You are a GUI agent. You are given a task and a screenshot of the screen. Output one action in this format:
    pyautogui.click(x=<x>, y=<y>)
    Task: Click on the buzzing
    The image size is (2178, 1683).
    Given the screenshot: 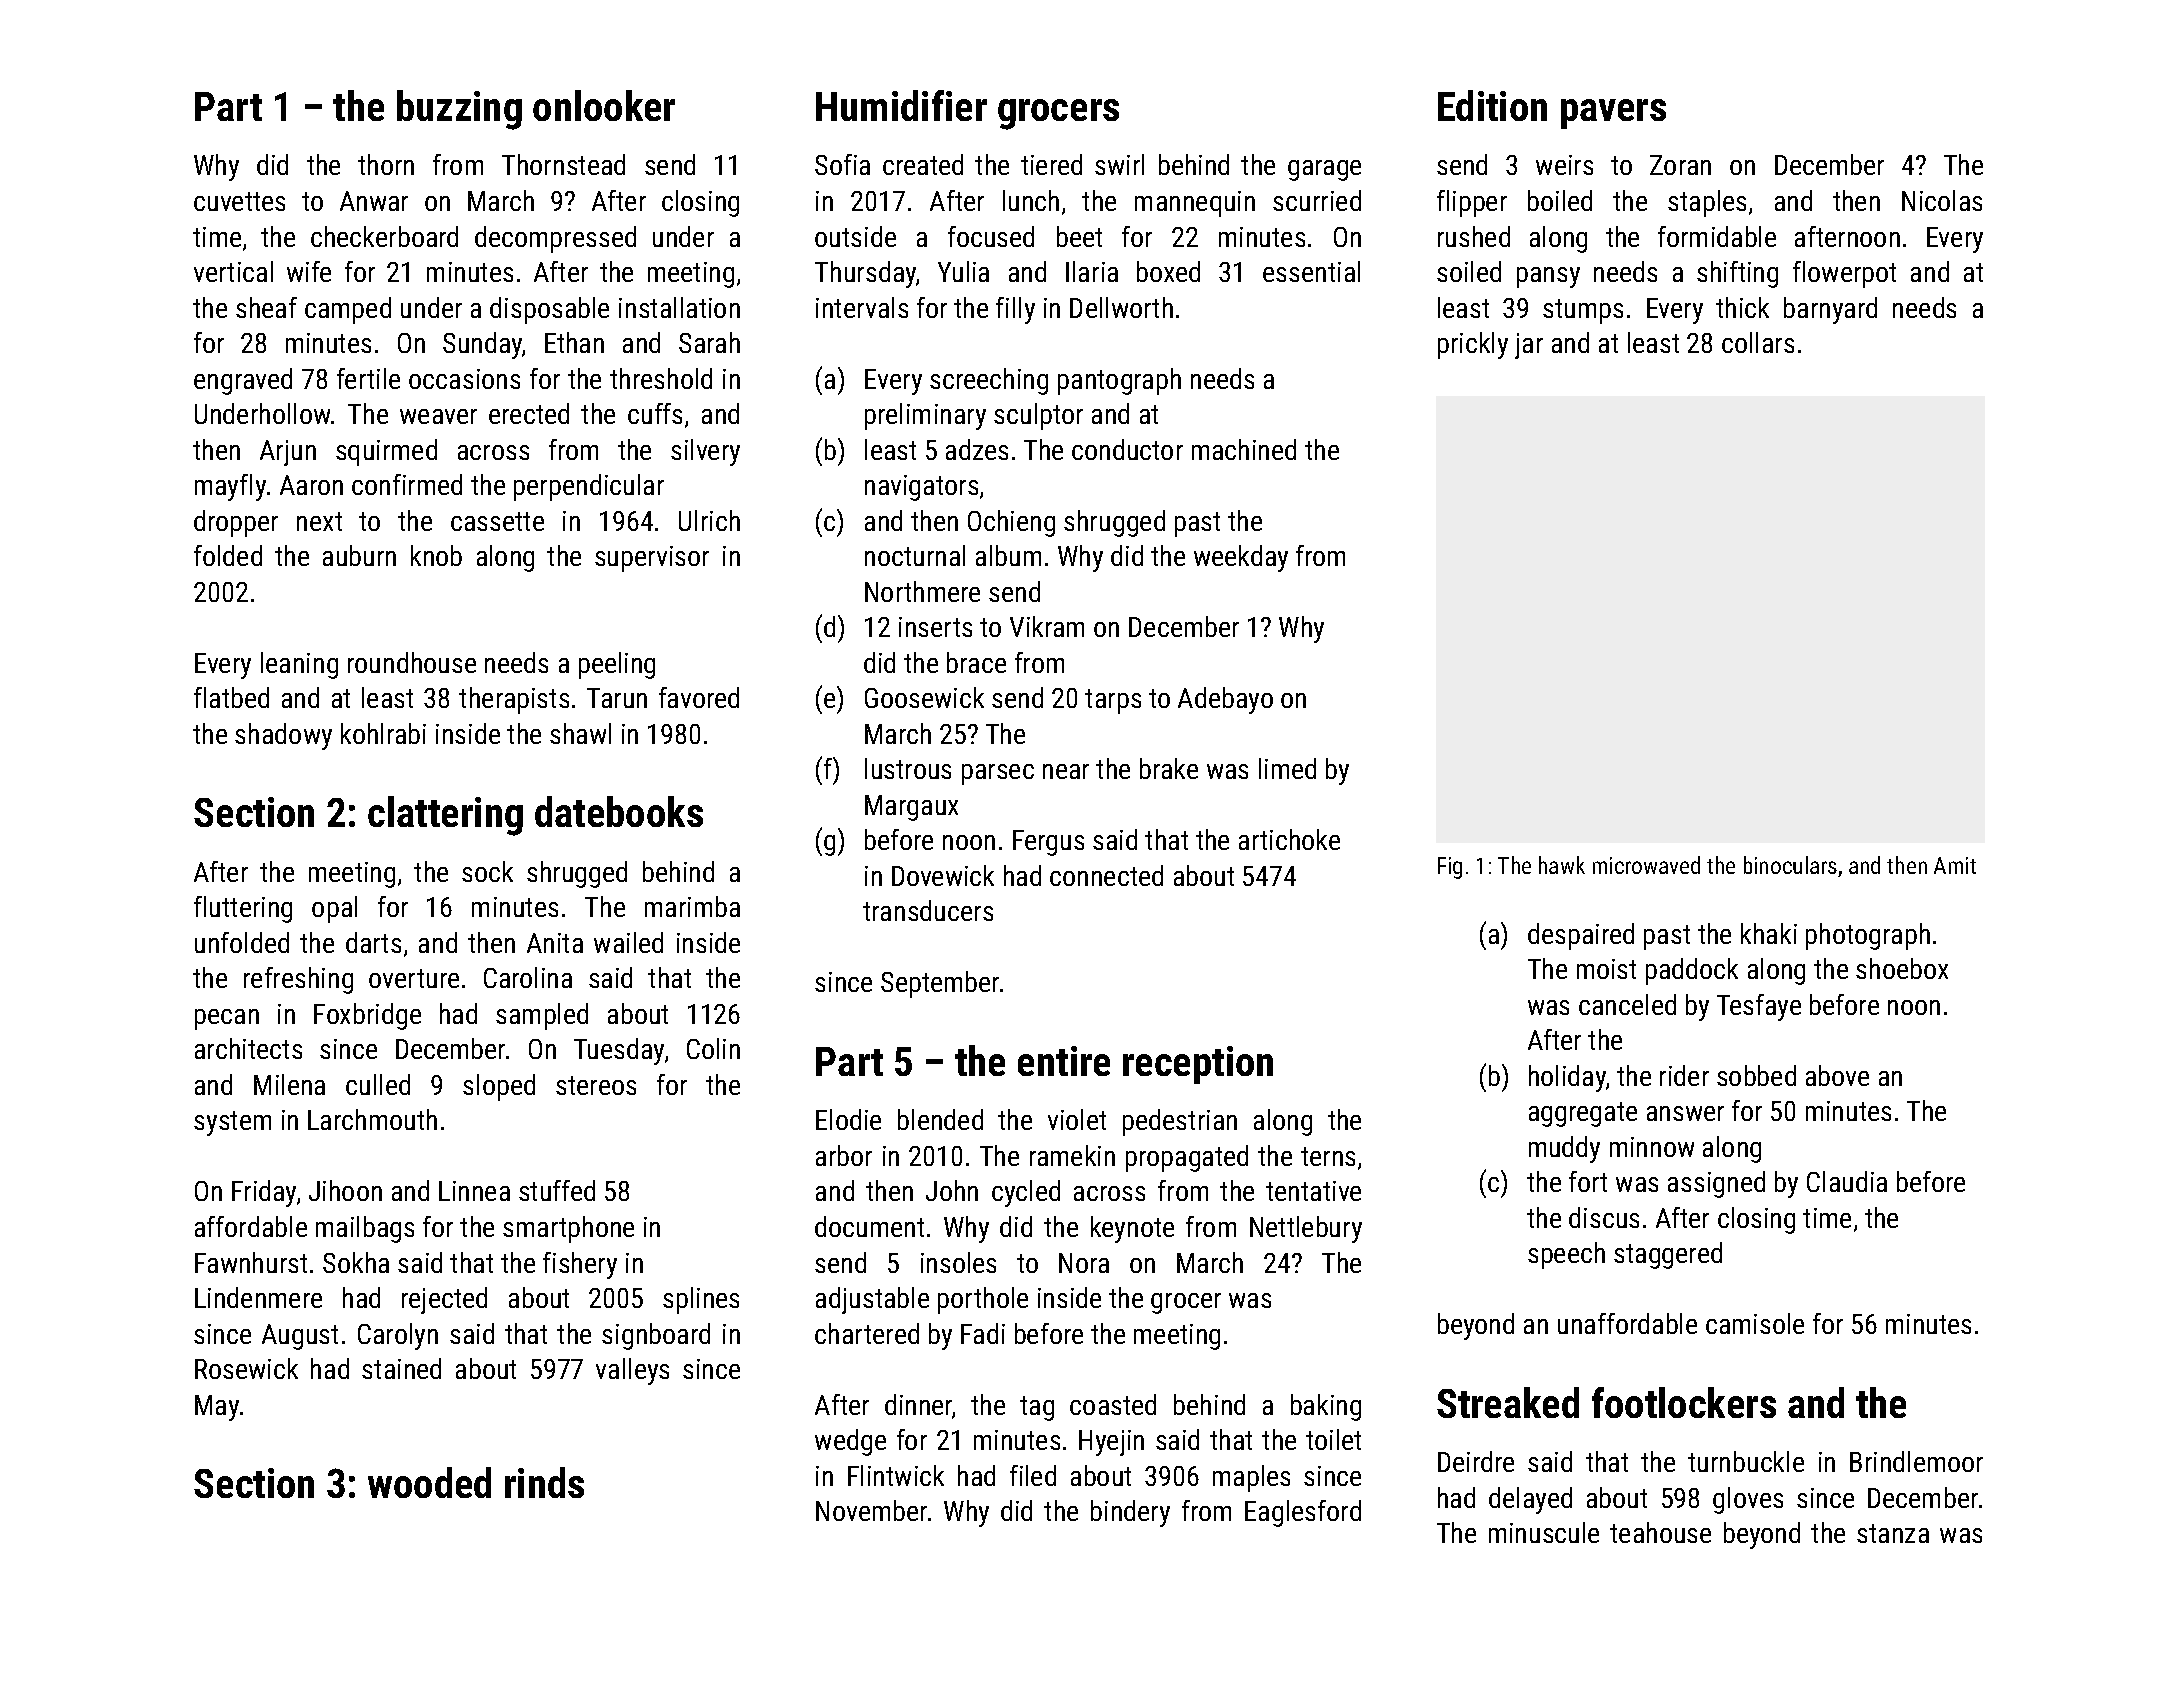 What is the action you would take?
    pyautogui.click(x=459, y=110)
